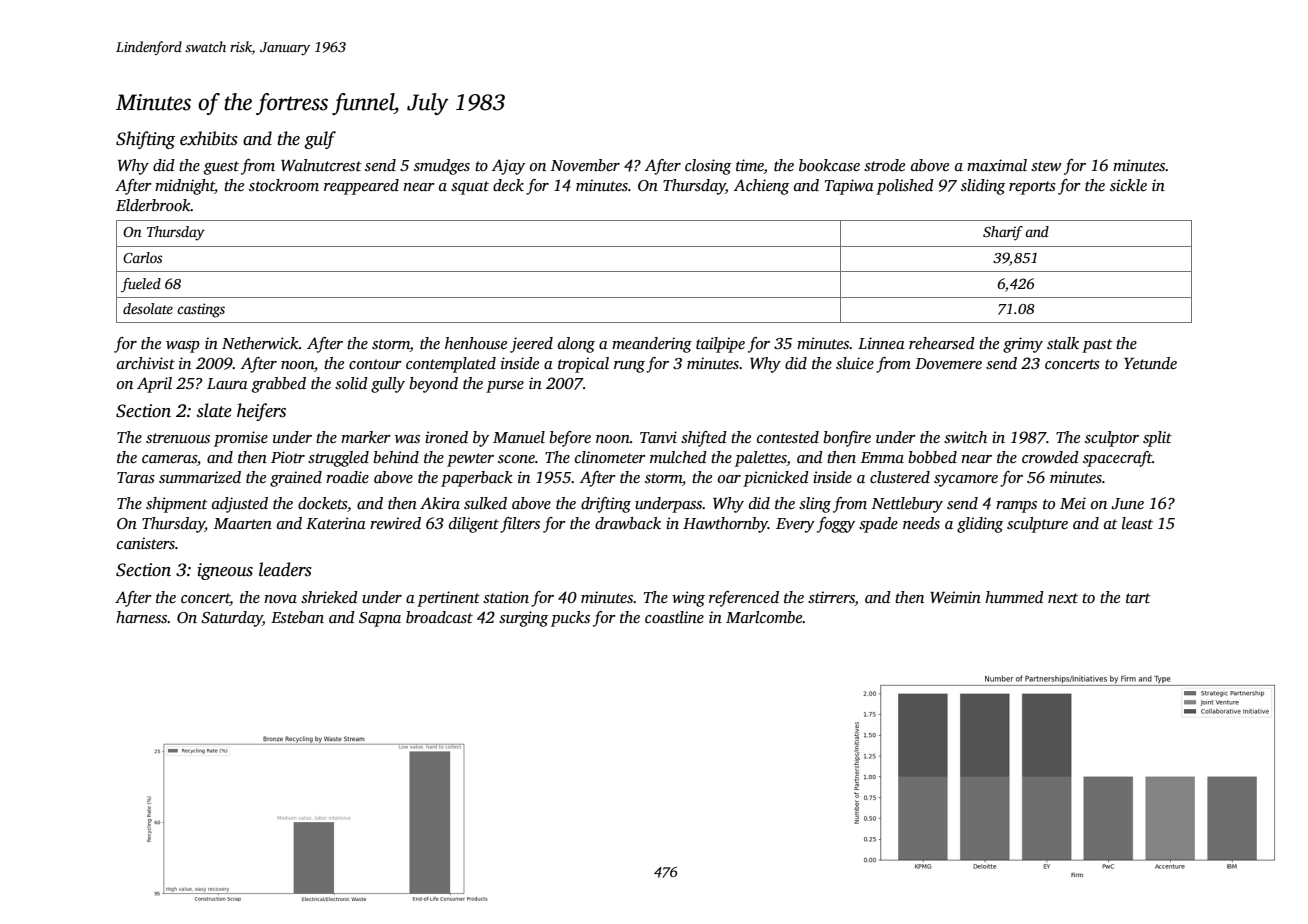  I want to click on jeered, so click(531, 345).
